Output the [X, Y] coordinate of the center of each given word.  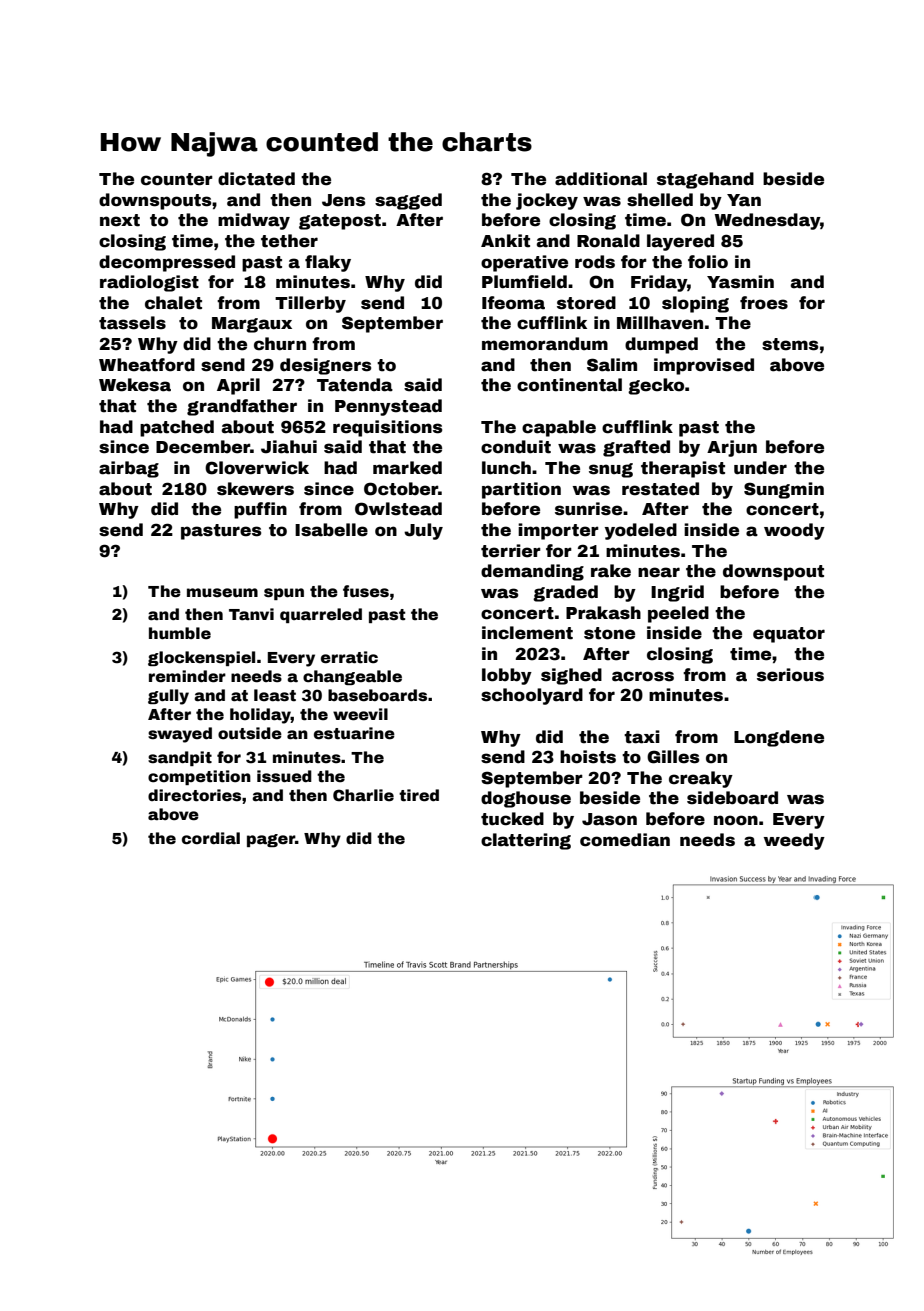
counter [177, 179]
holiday [260, 716]
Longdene [779, 738]
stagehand [705, 180]
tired [419, 795]
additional [601, 179]
